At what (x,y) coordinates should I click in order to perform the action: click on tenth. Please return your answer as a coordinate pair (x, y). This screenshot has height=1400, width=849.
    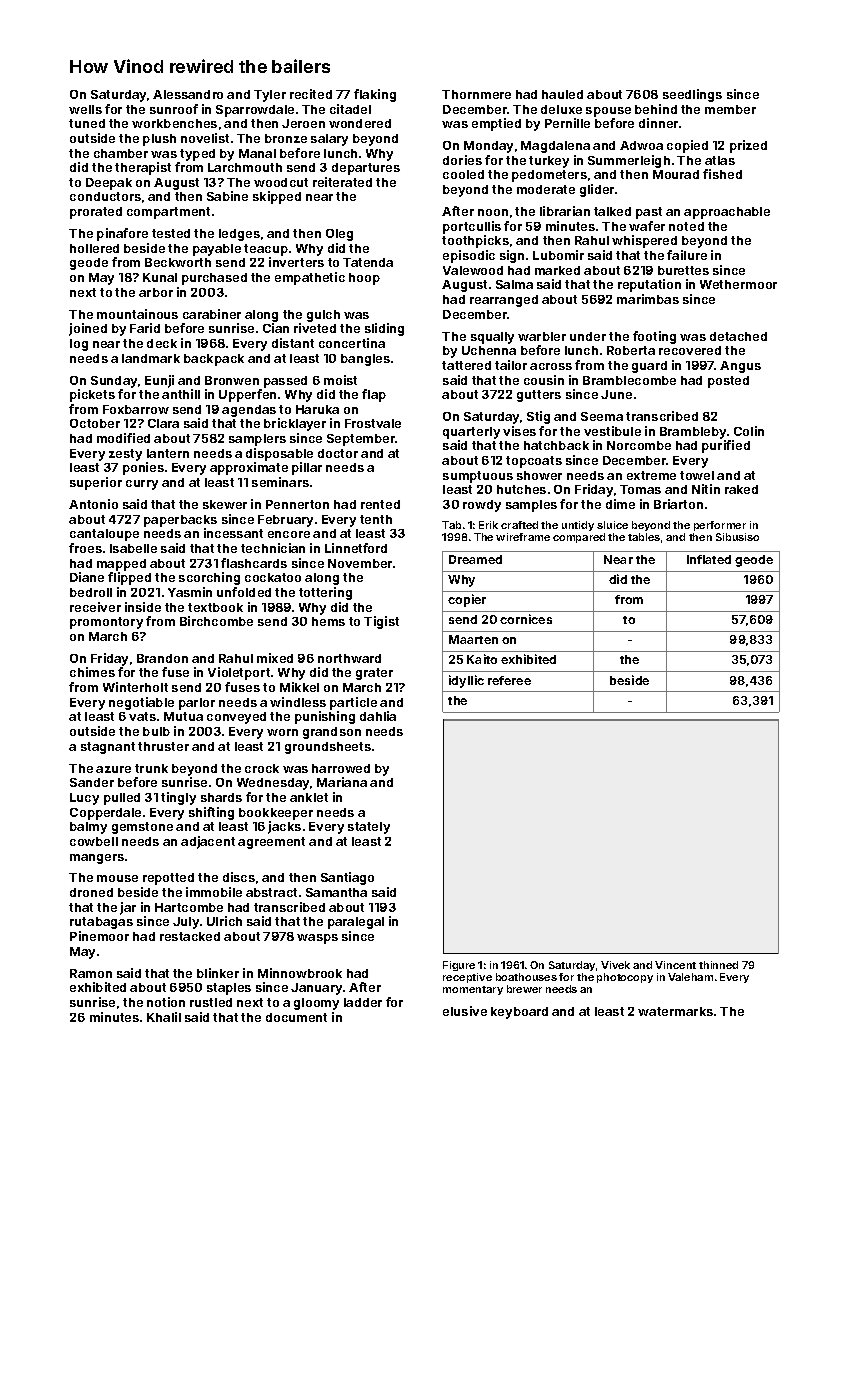
    Looking at the image, I should click on (376, 519).
